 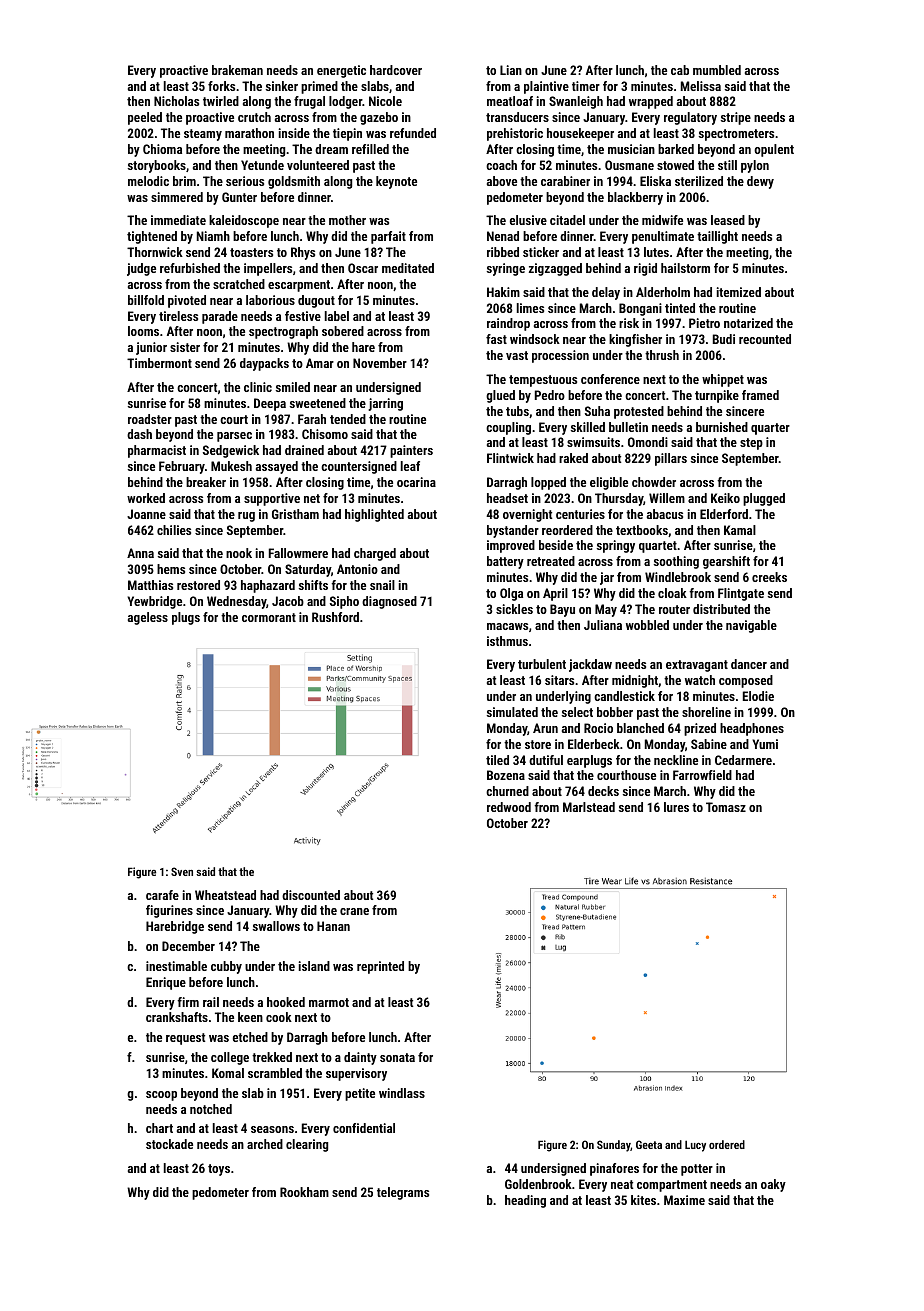 What do you see at coordinates (624, 696) in the screenshot?
I see `candlestick` at bounding box center [624, 696].
